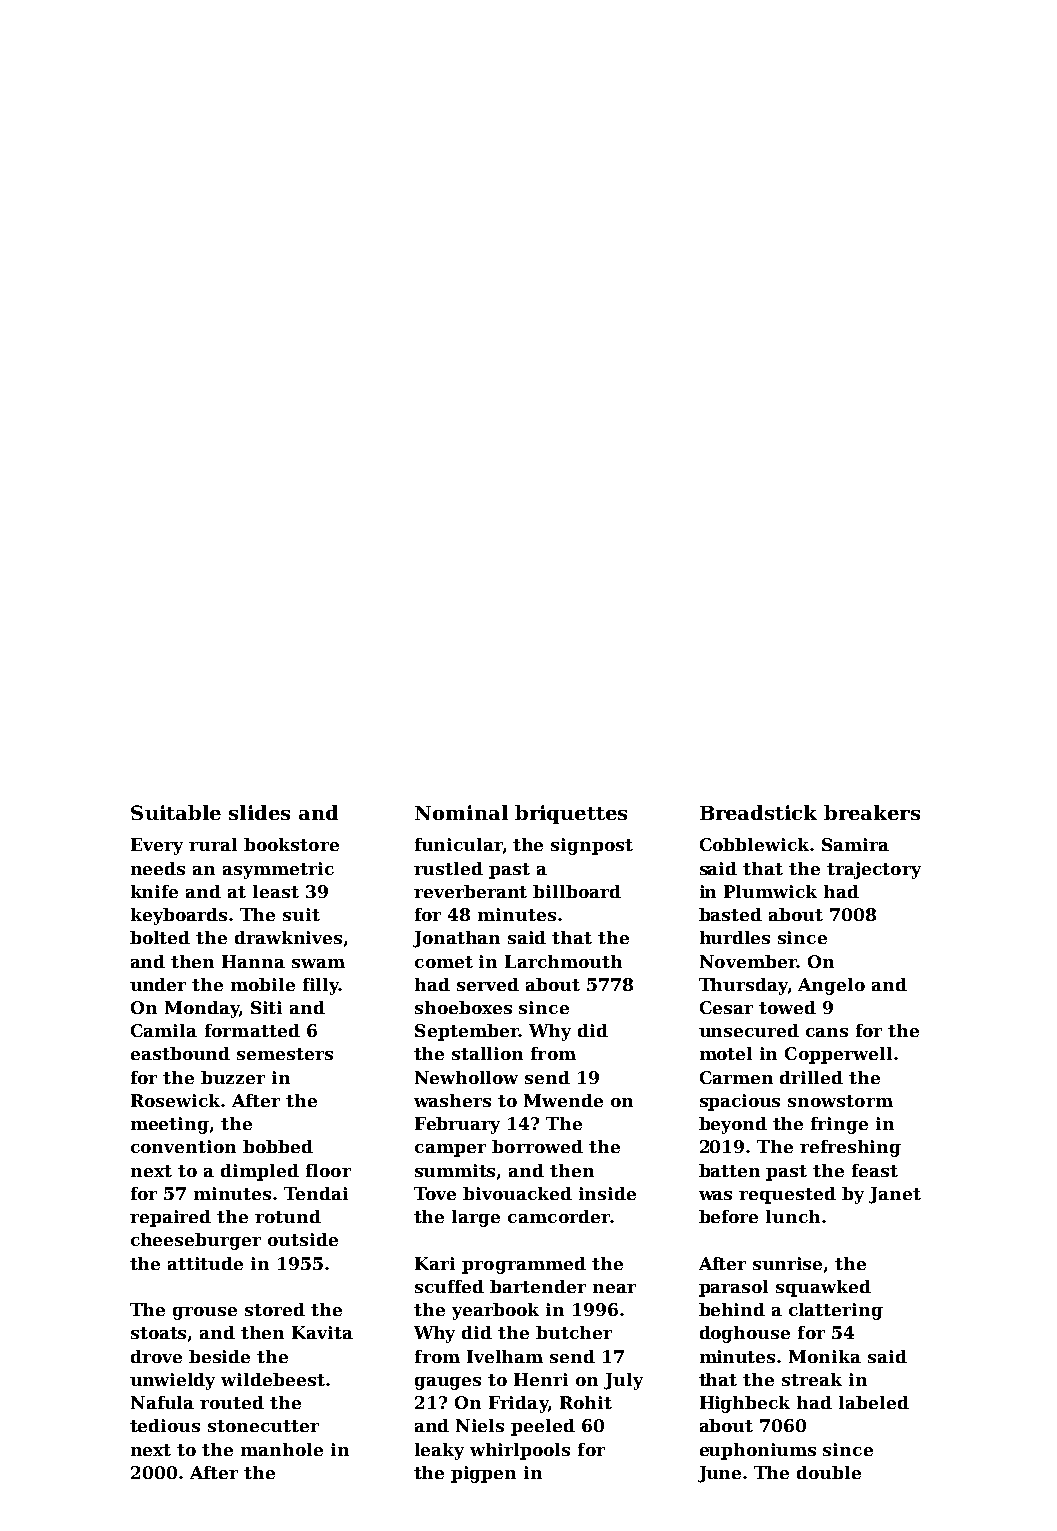 This screenshot has width=1057, height=1531. What do you see at coordinates (456, 939) in the screenshot?
I see `Jonathan` at bounding box center [456, 939].
